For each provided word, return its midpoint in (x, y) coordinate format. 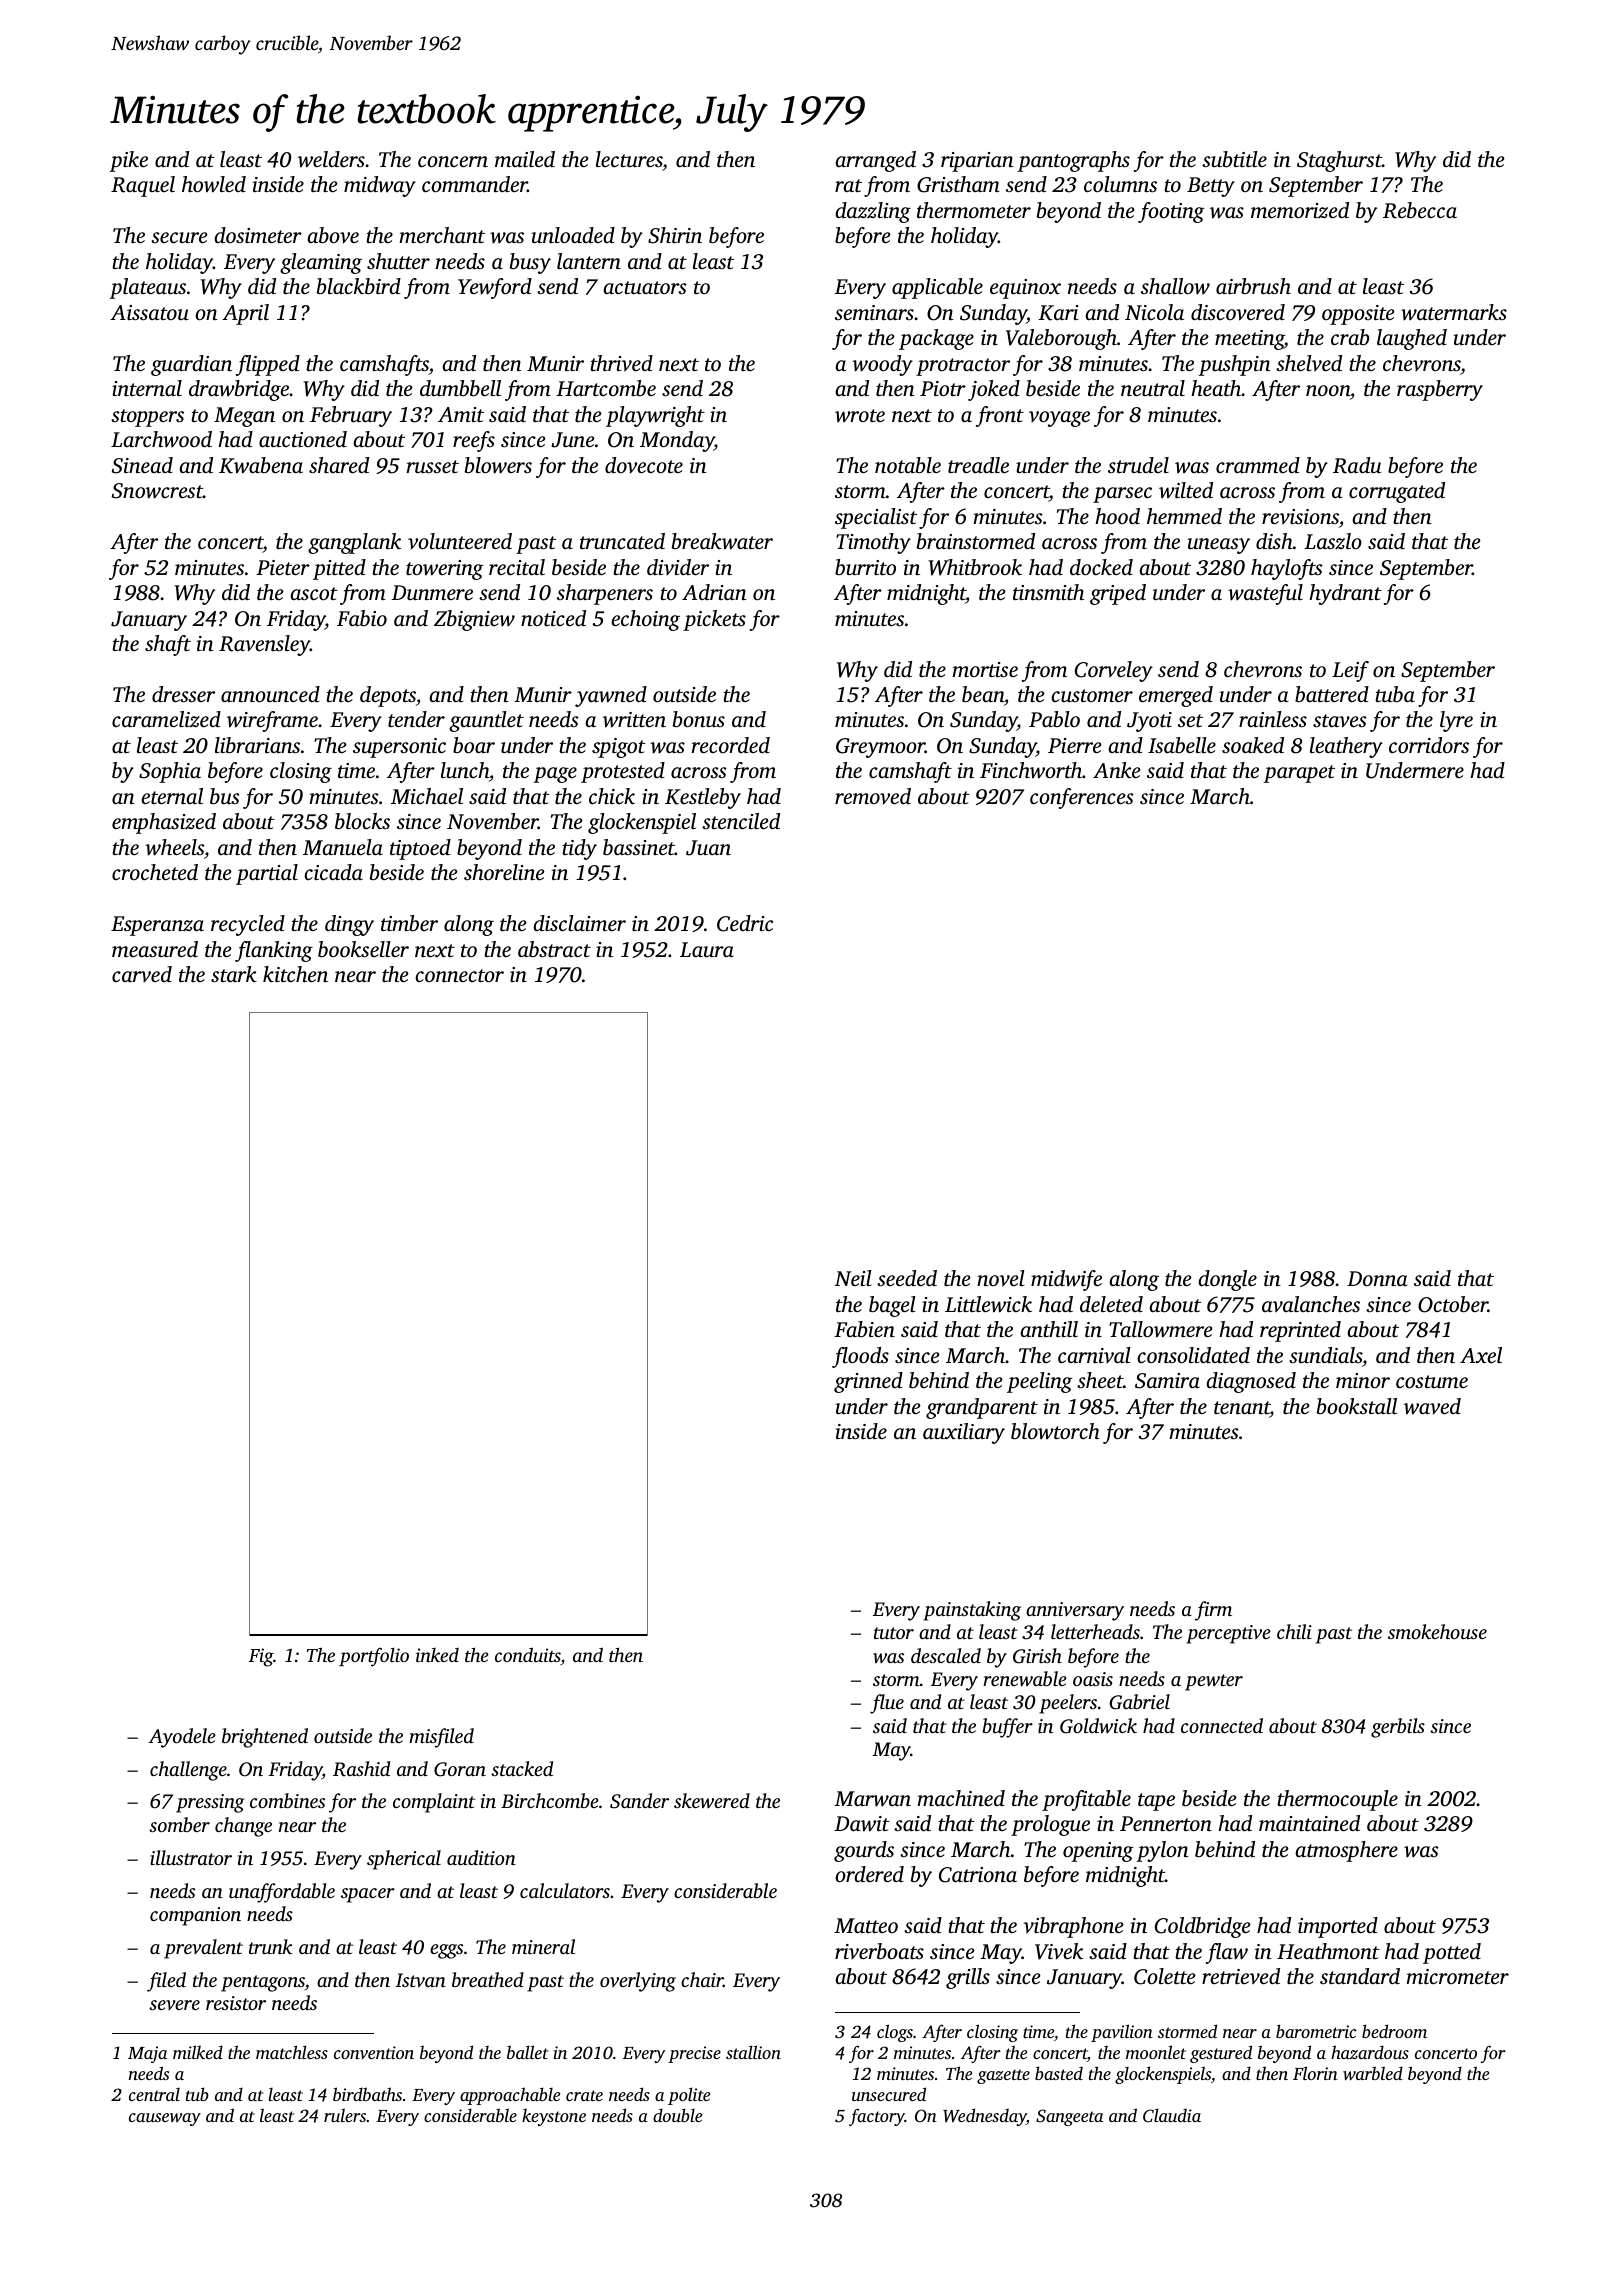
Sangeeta (1069, 2117)
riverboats (879, 1951)
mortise (985, 669)
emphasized (164, 823)
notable (908, 465)
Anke (1117, 770)
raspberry (1440, 390)
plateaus (147, 288)
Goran (460, 1769)
